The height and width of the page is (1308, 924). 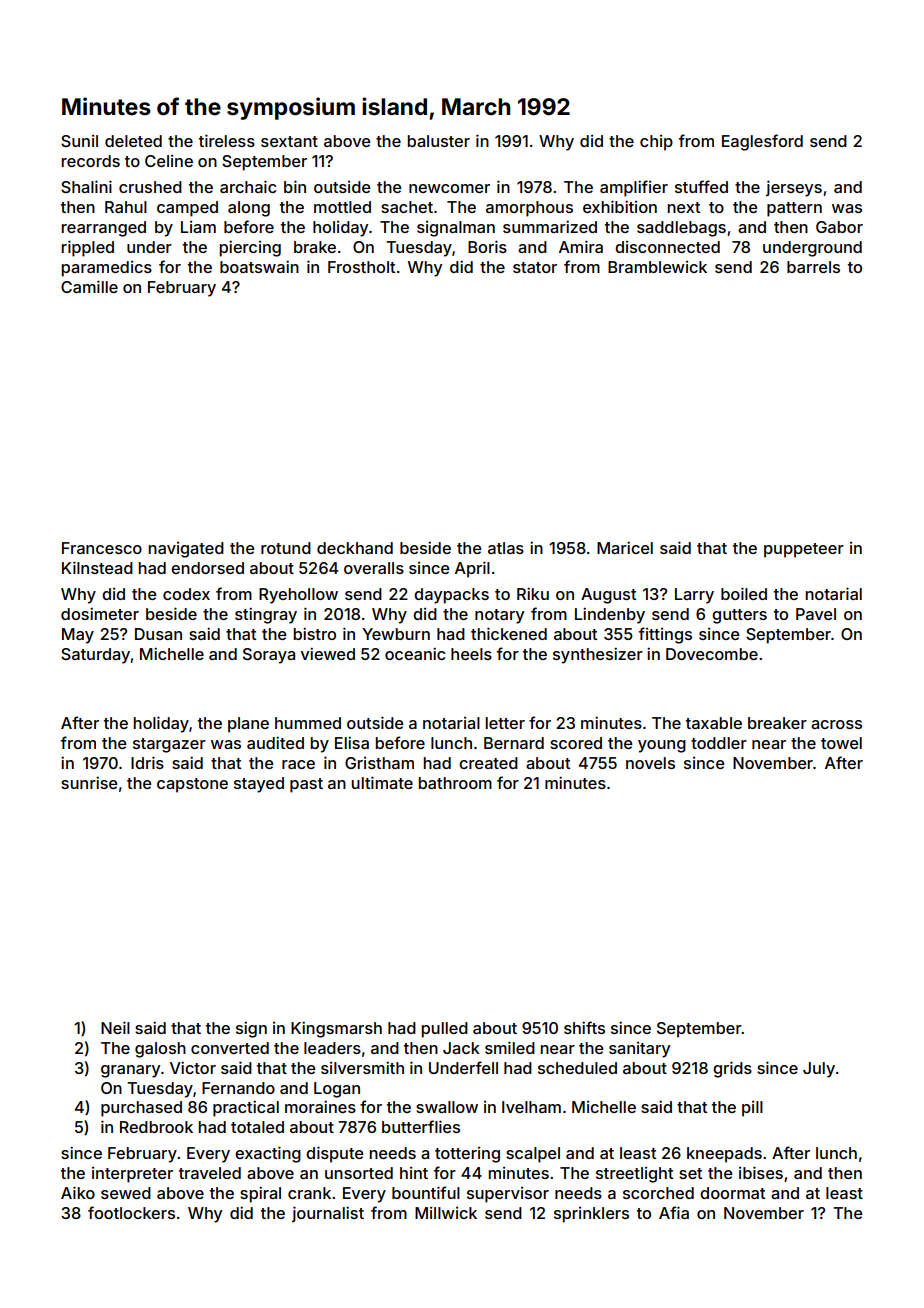 What do you see at coordinates (86, 186) in the page?
I see `Shalini` at bounding box center [86, 186].
